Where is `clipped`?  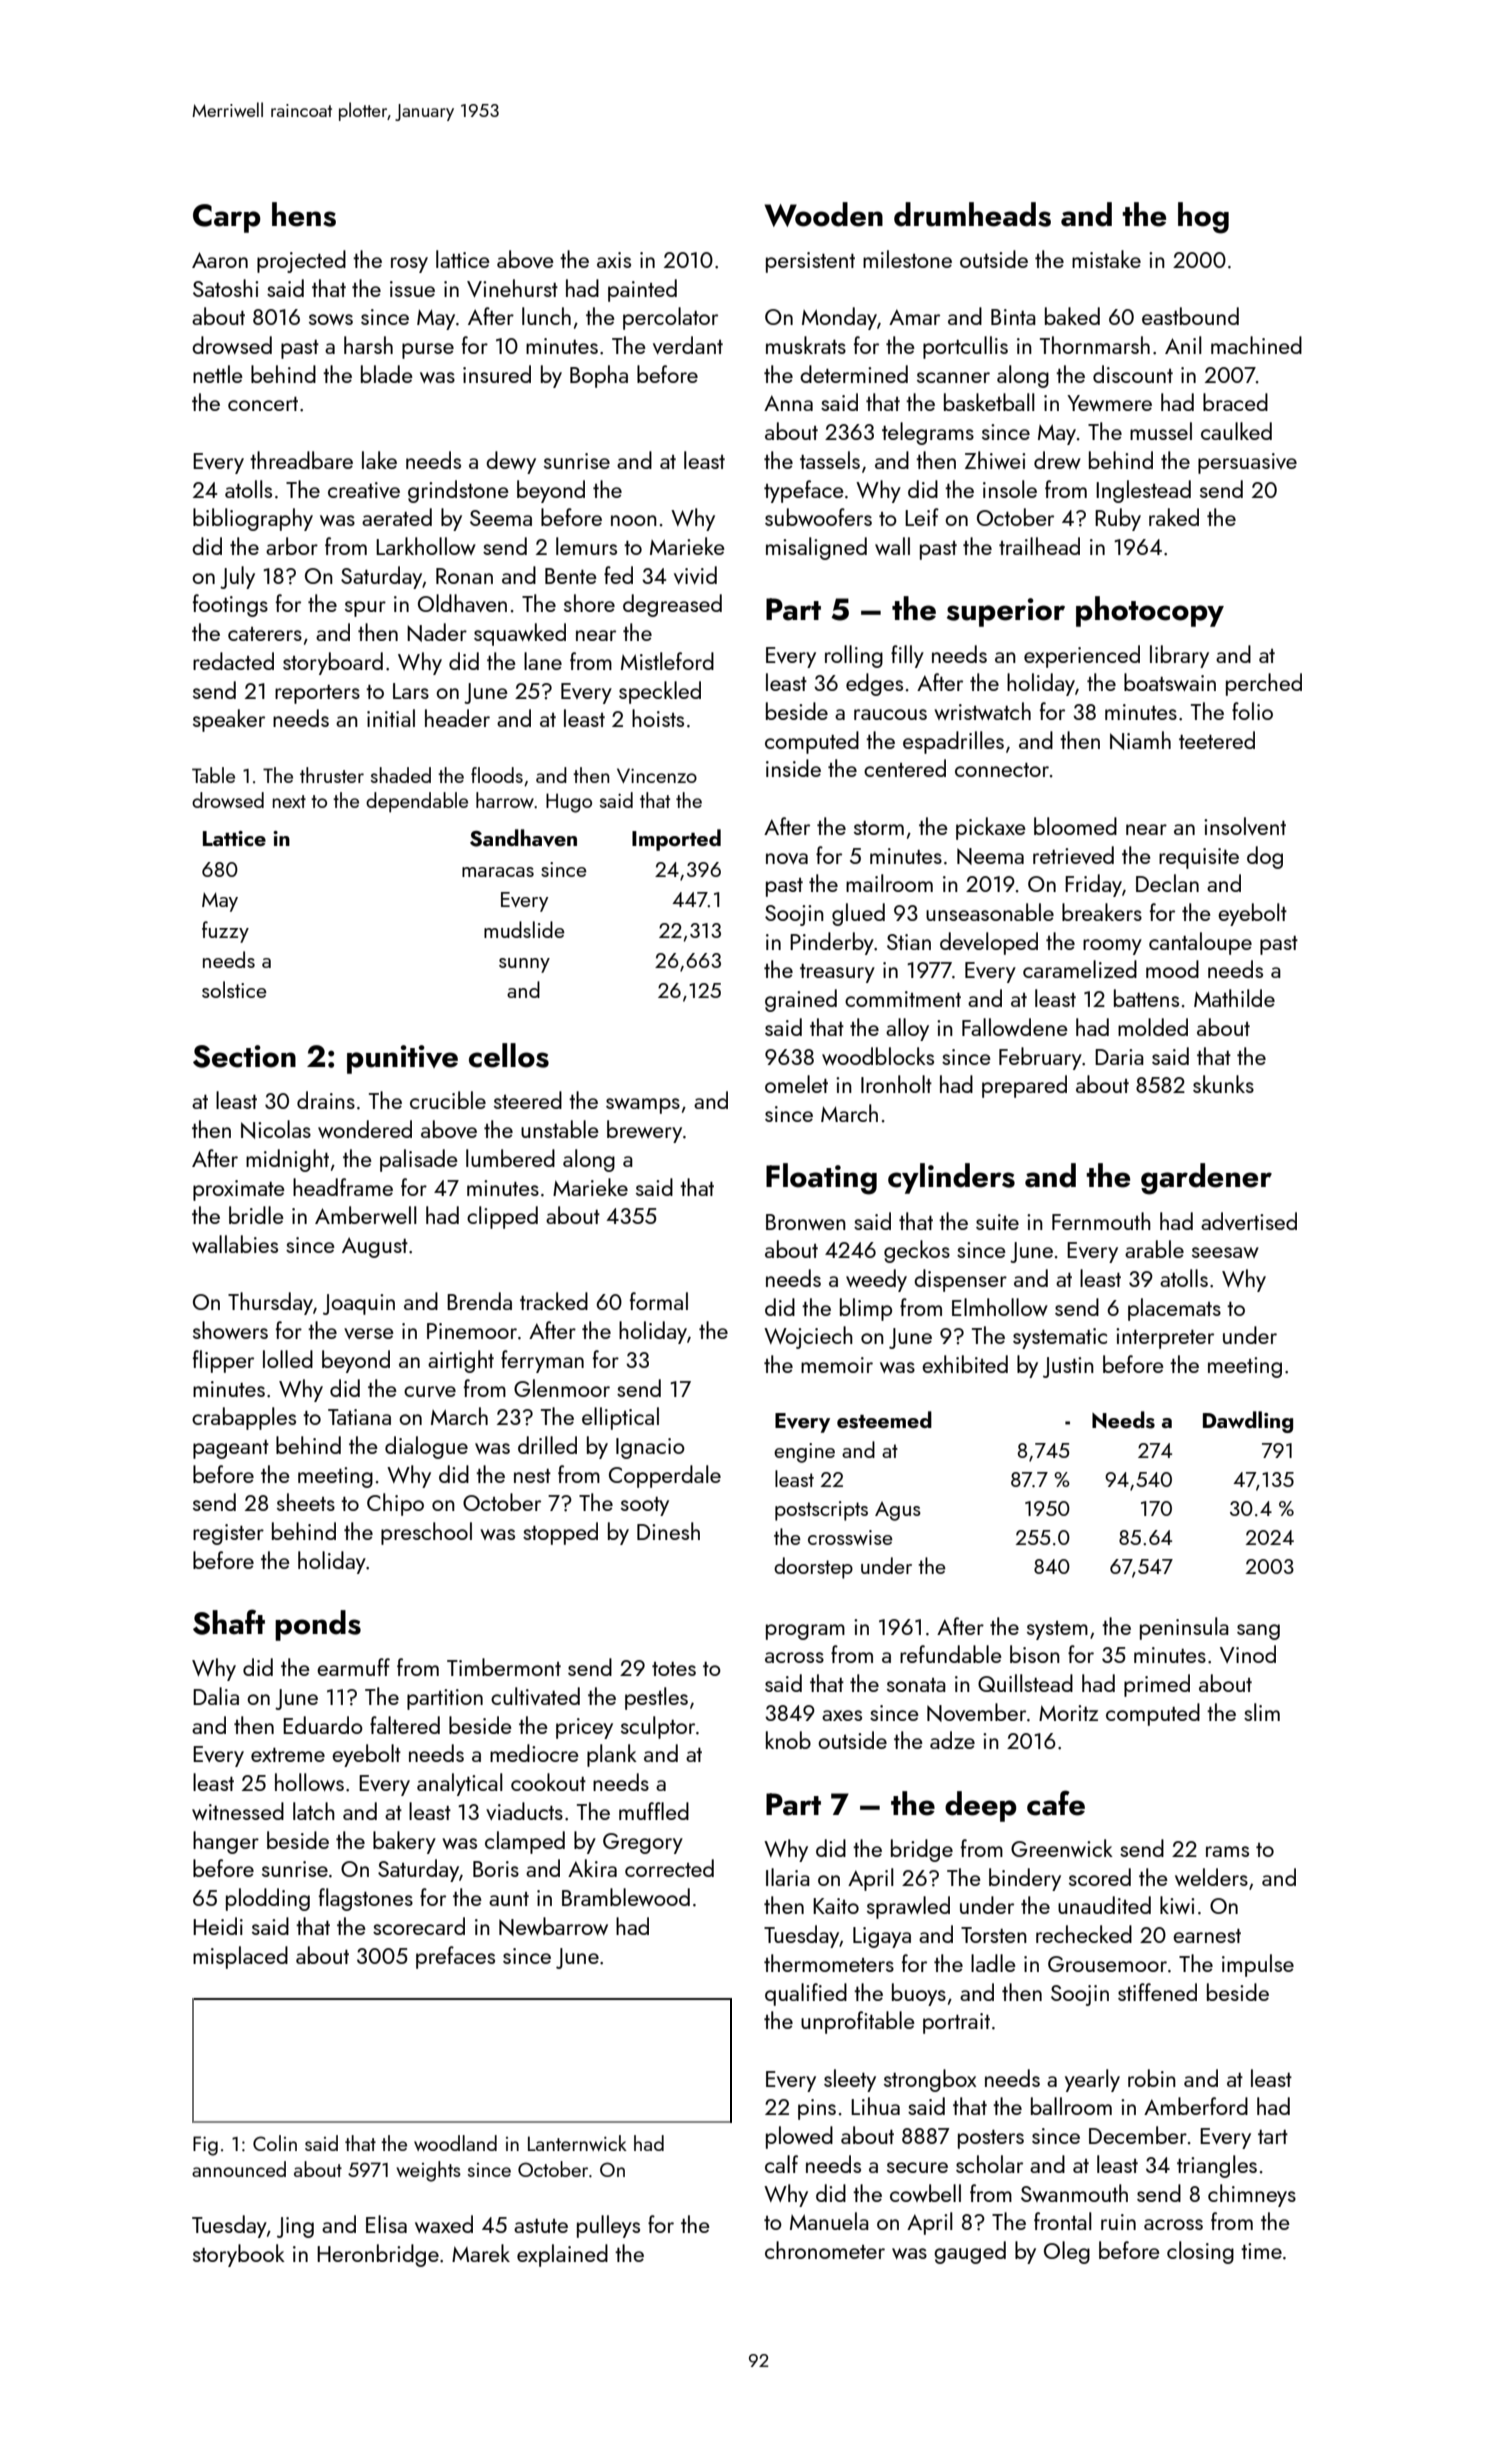 clipped is located at coordinates (502, 1217).
